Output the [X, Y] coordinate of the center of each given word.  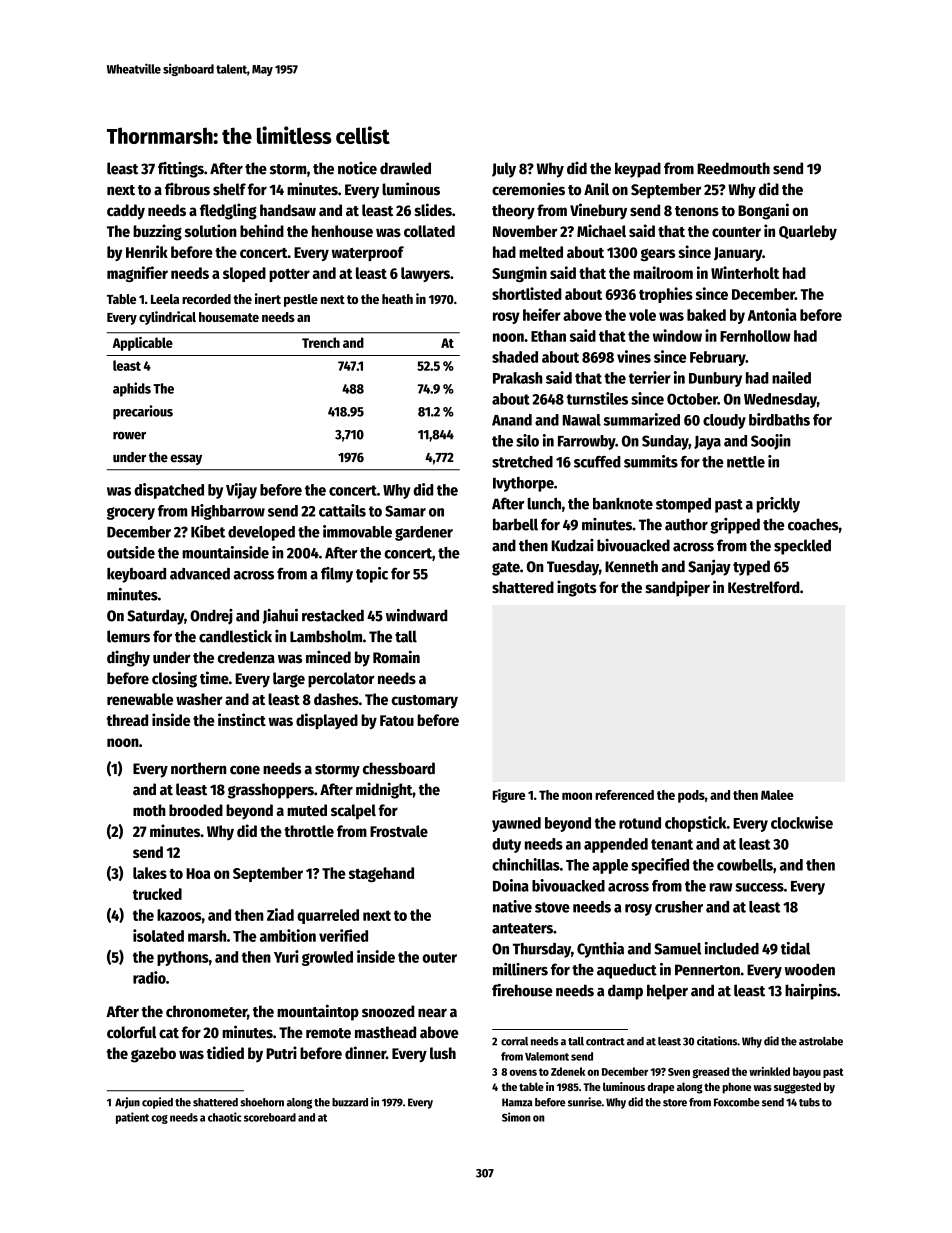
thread [127, 720]
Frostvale [399, 831]
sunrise [585, 1102]
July [504, 170]
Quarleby [808, 233]
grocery [131, 513]
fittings [181, 170]
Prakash [517, 378]
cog [159, 1119]
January [738, 254]
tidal [795, 948]
